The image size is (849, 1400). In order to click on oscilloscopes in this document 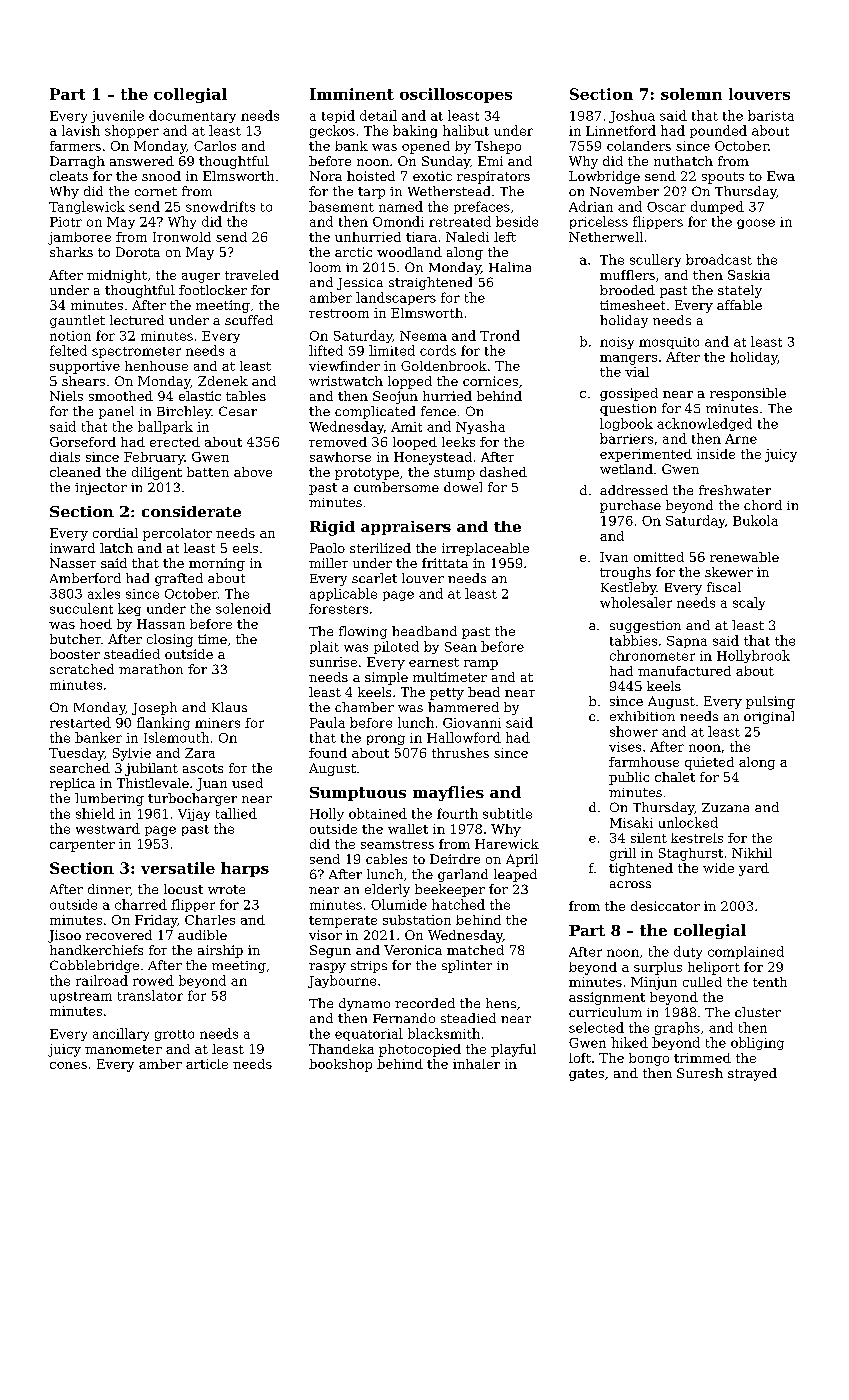, I will do `click(456, 95)`.
